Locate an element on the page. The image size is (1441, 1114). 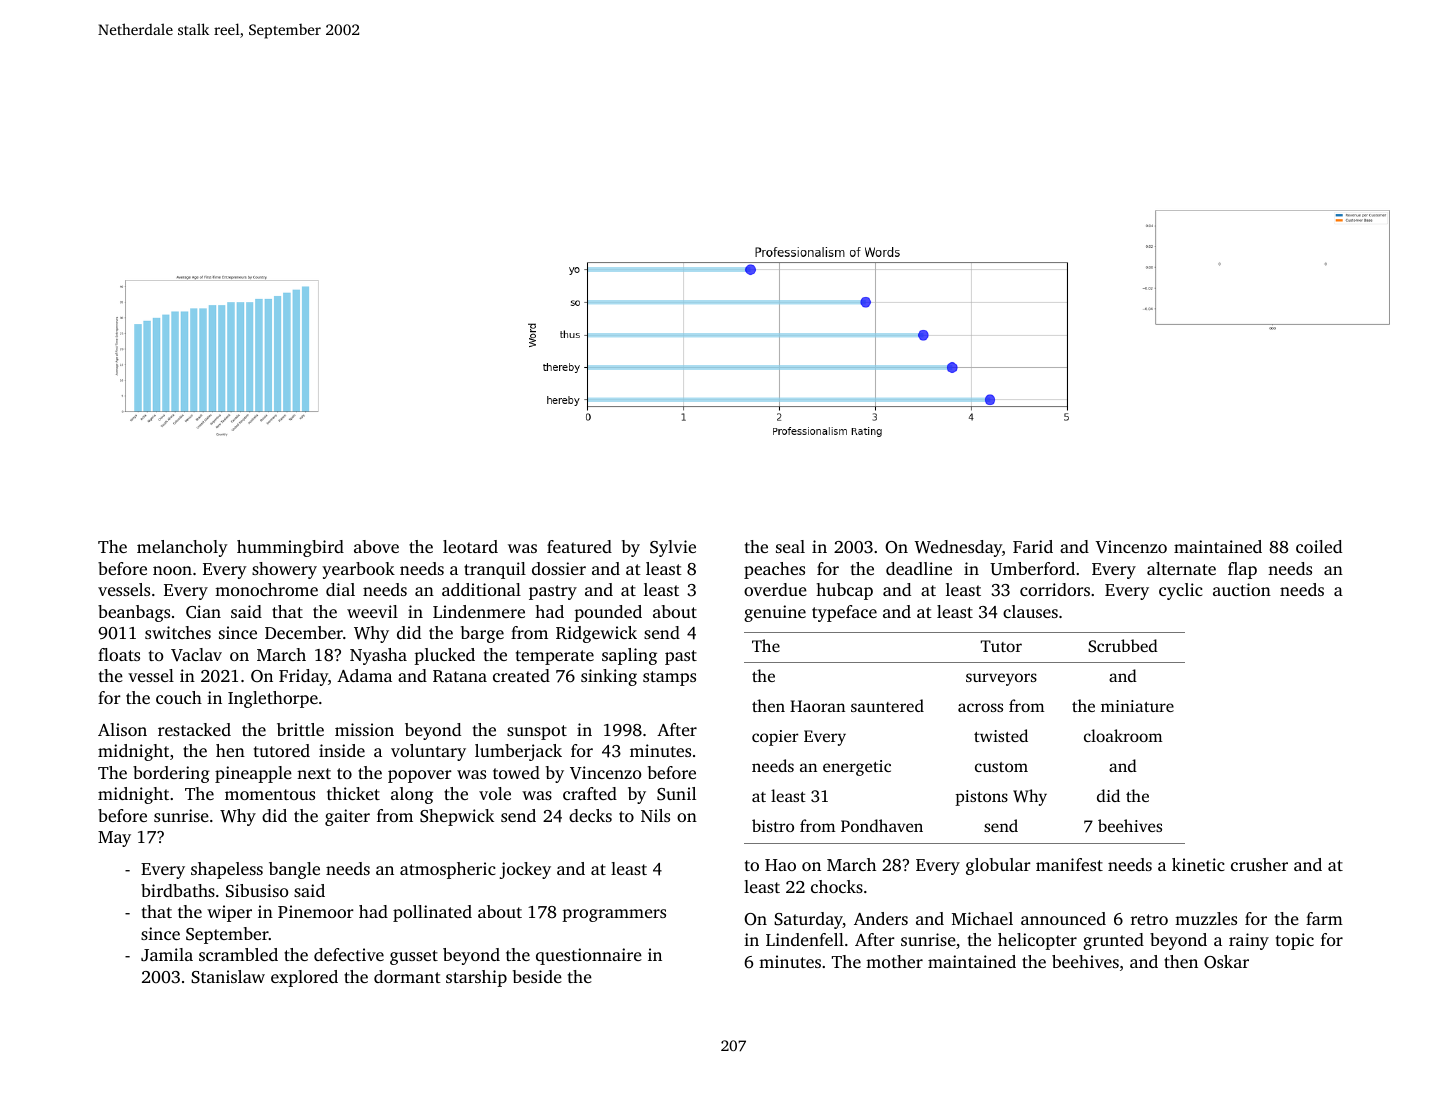
seal is located at coordinates (790, 546).
